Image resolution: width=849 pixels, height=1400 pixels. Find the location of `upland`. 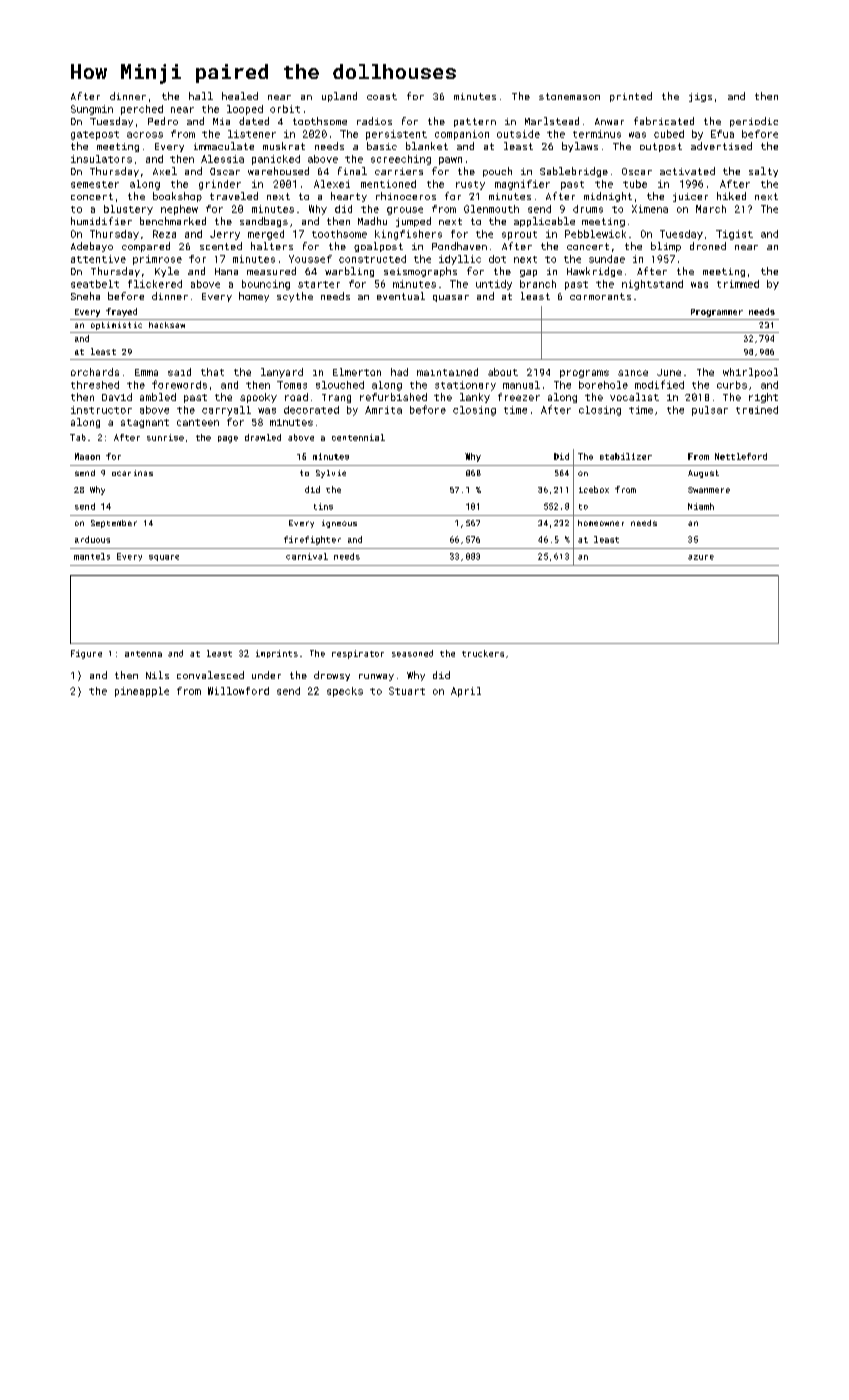

upland is located at coordinates (339, 97).
